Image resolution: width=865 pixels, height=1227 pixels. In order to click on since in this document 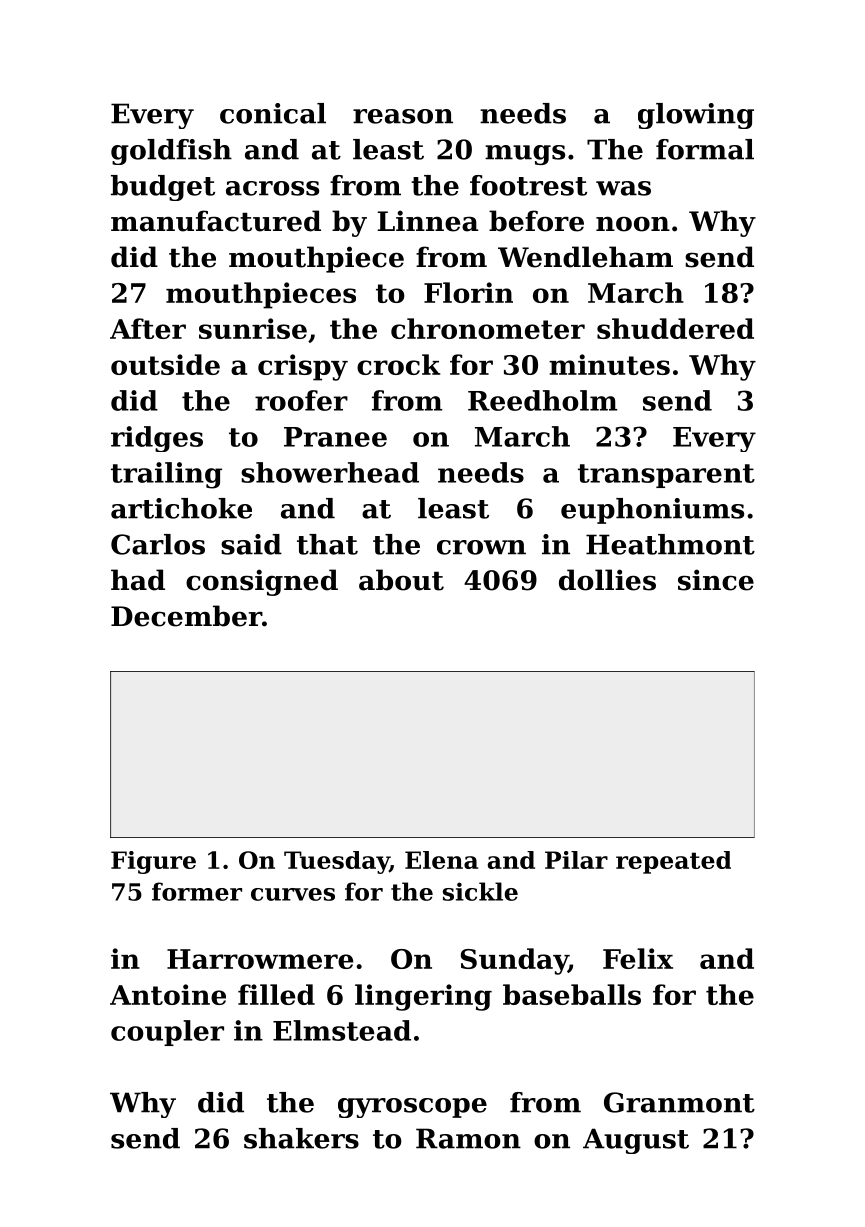, I will do `click(716, 580)`.
